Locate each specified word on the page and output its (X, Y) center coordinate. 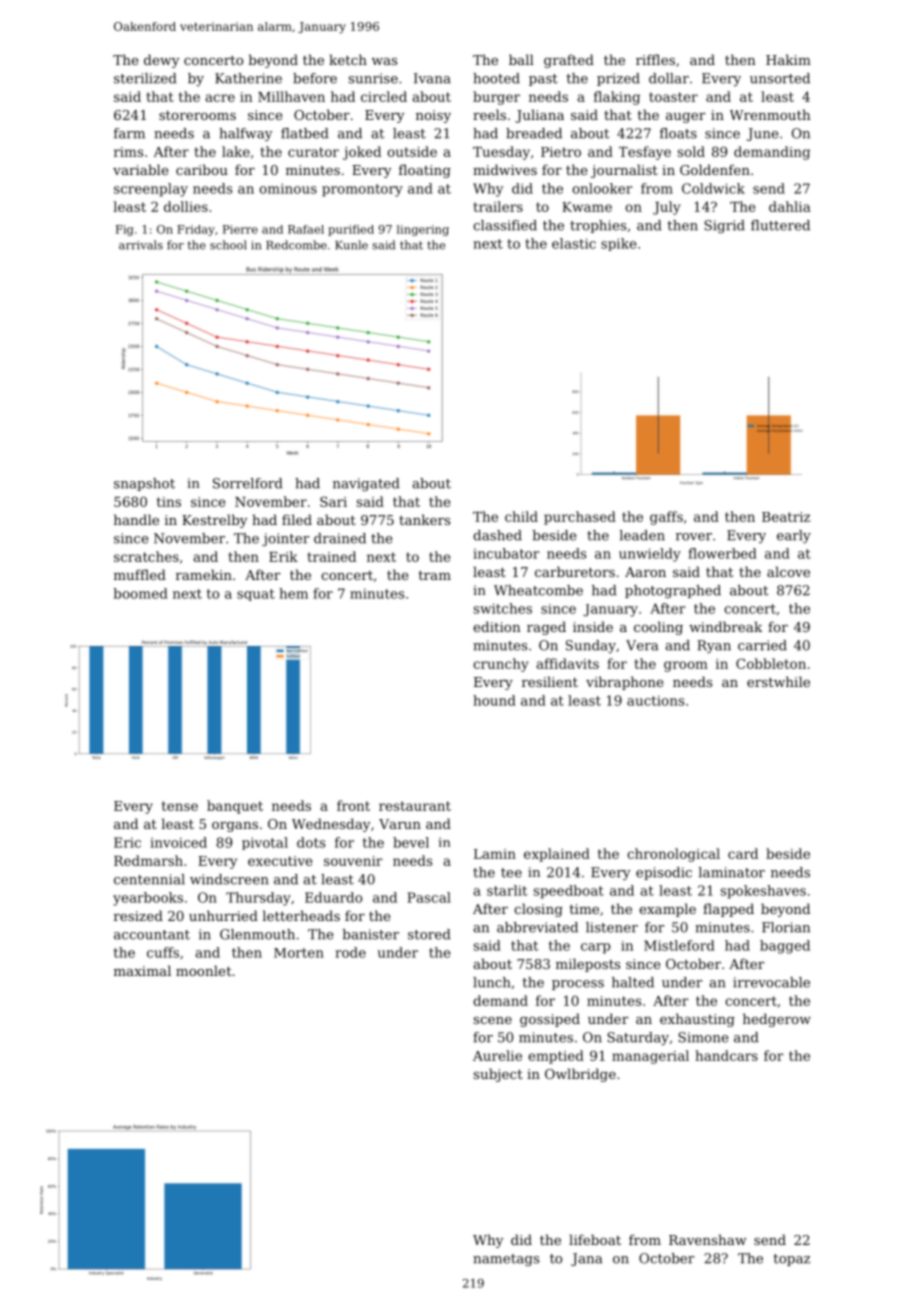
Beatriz (786, 517)
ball (521, 59)
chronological (673, 855)
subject (498, 1075)
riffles (655, 59)
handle (136, 519)
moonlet (204, 970)
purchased (580, 518)
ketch (348, 59)
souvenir (353, 861)
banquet (235, 807)
